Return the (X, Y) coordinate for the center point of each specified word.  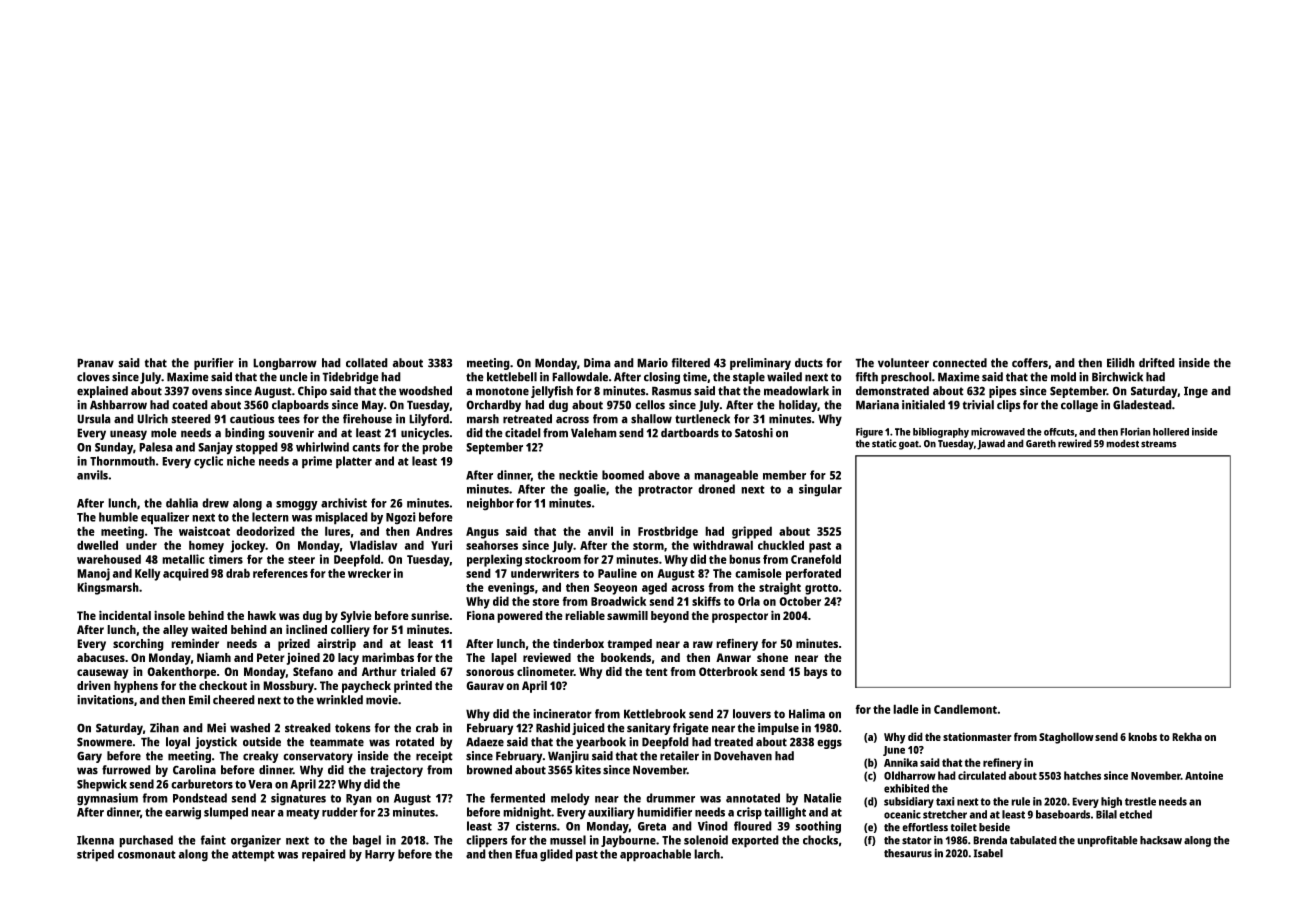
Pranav (95, 363)
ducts (809, 363)
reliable (585, 615)
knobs (1142, 736)
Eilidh (1121, 363)
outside (262, 742)
